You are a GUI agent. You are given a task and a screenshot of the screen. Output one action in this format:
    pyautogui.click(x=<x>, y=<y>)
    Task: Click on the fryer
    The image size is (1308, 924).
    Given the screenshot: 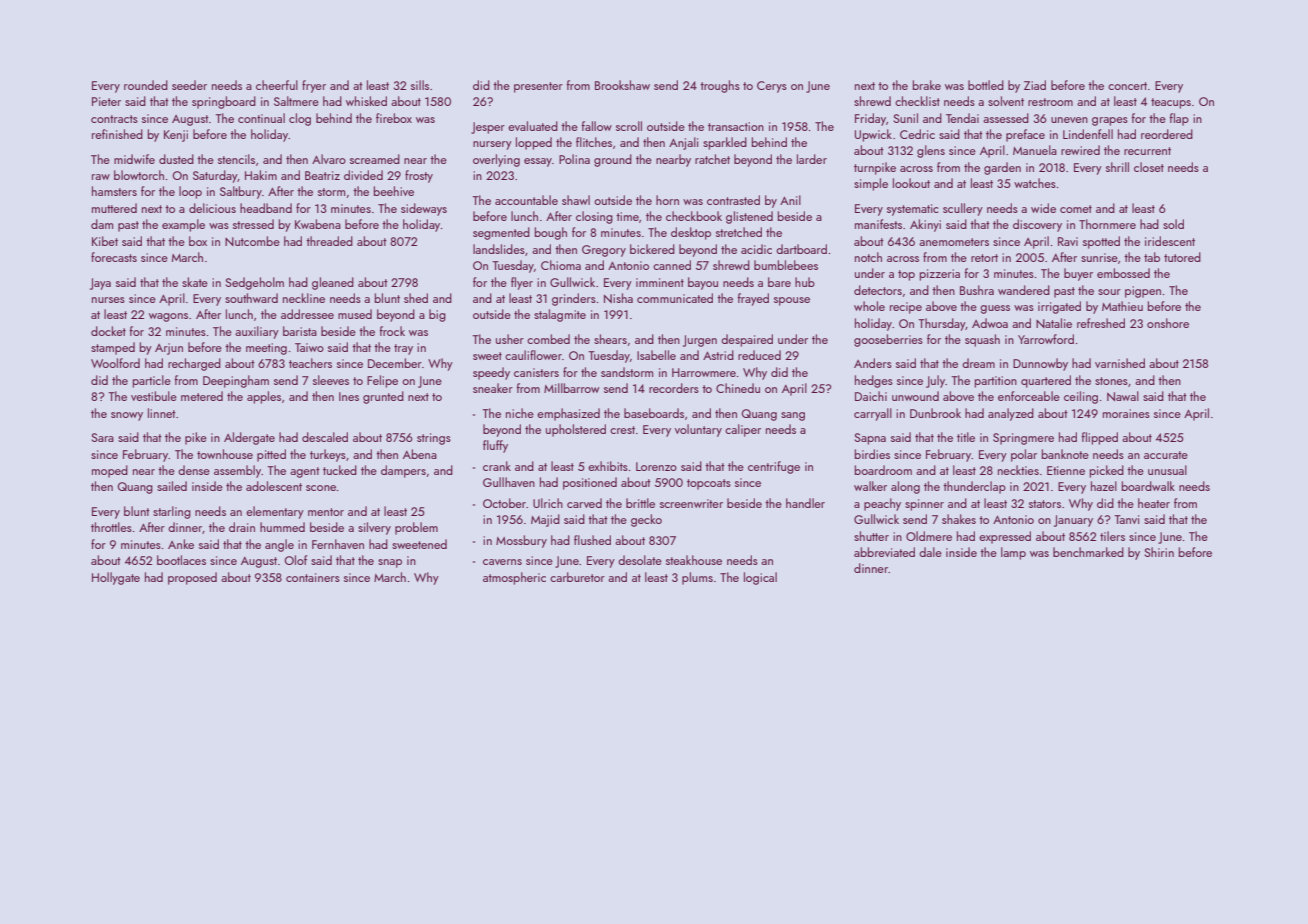 What is the action you would take?
    pyautogui.click(x=314, y=86)
